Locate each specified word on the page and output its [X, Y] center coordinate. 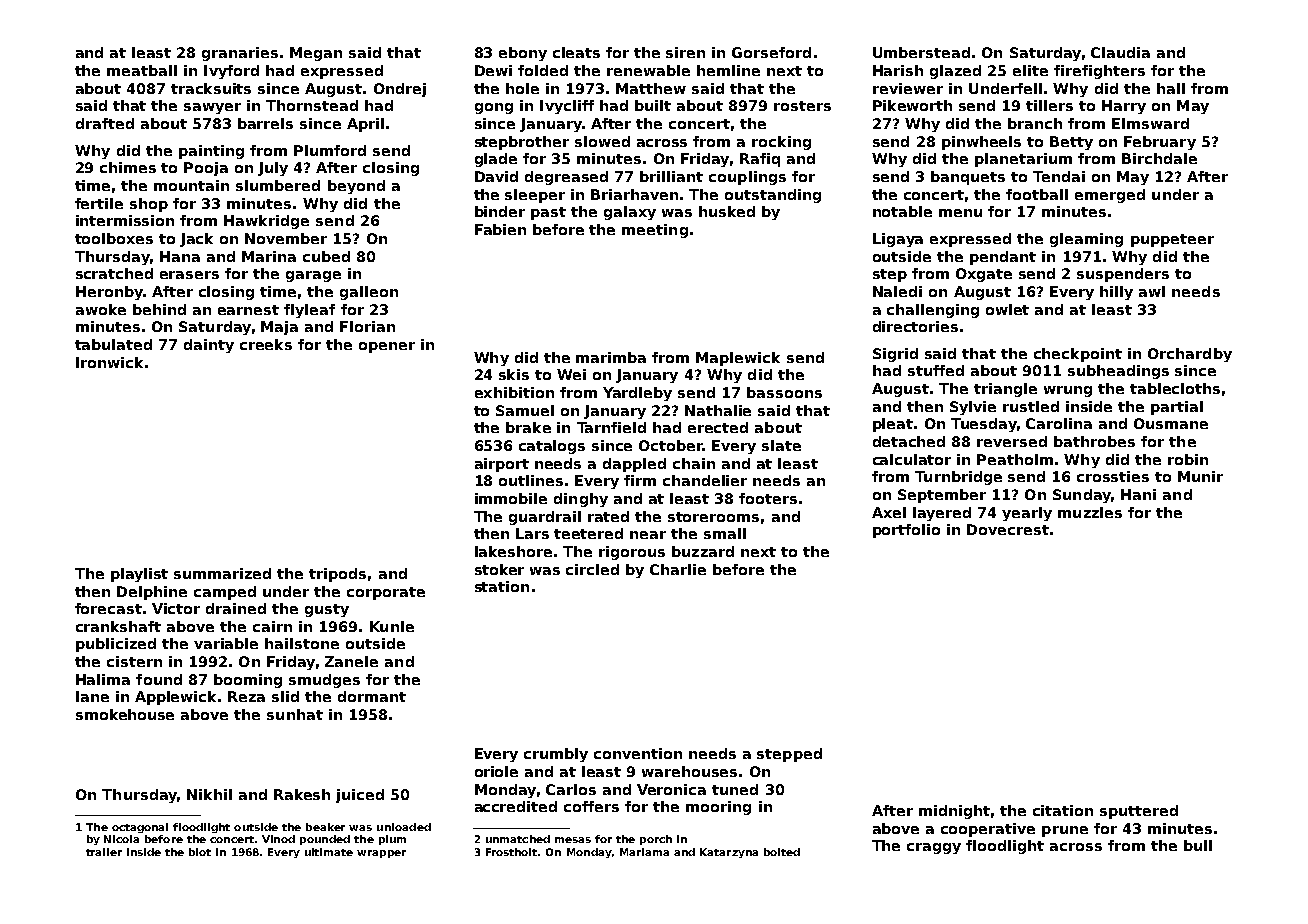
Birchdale [1159, 158]
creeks [266, 344]
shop [149, 205]
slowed [602, 141]
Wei [571, 374]
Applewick [175, 698]
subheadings [1118, 372]
